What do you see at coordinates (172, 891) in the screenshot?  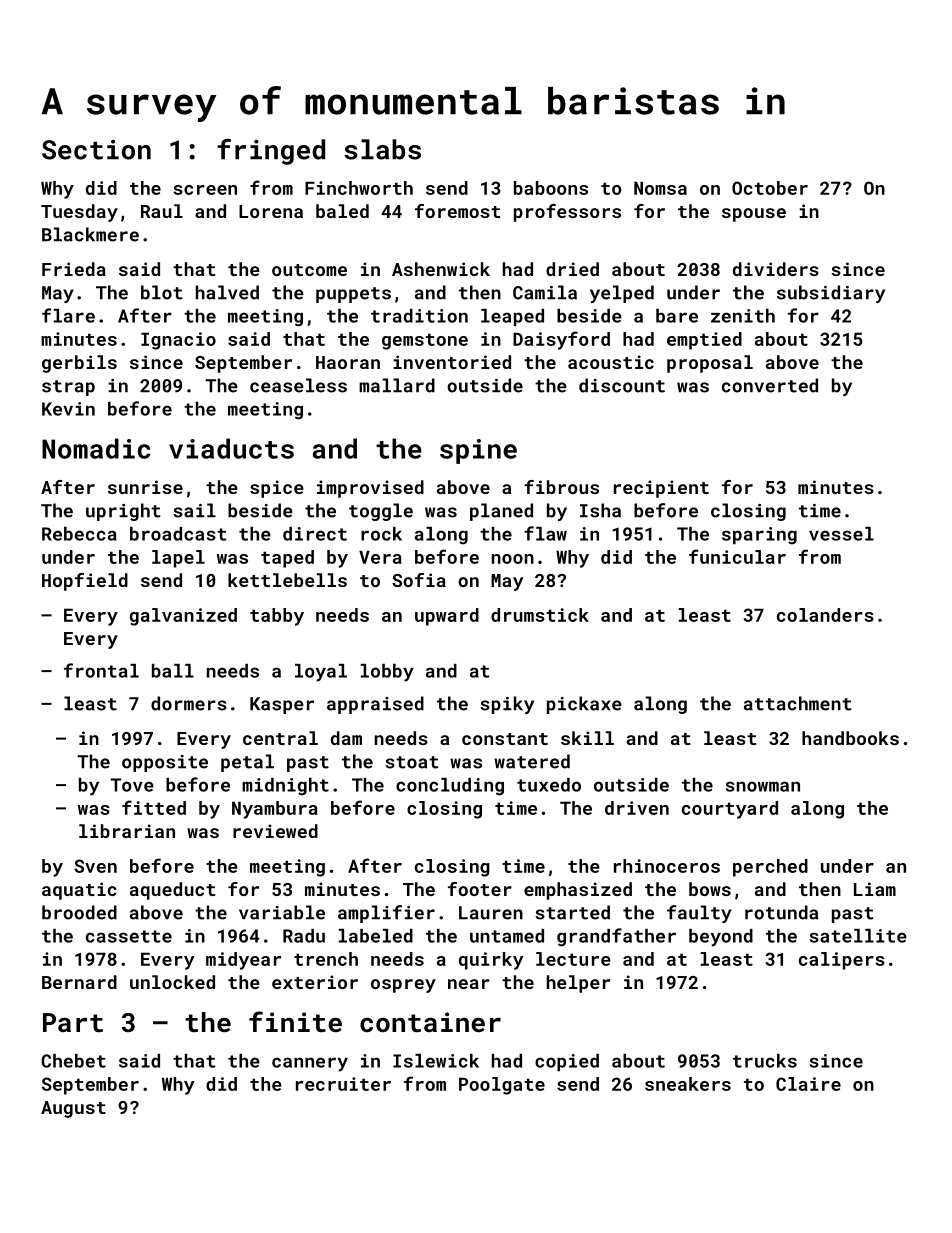 I see `aqueduct` at bounding box center [172, 891].
